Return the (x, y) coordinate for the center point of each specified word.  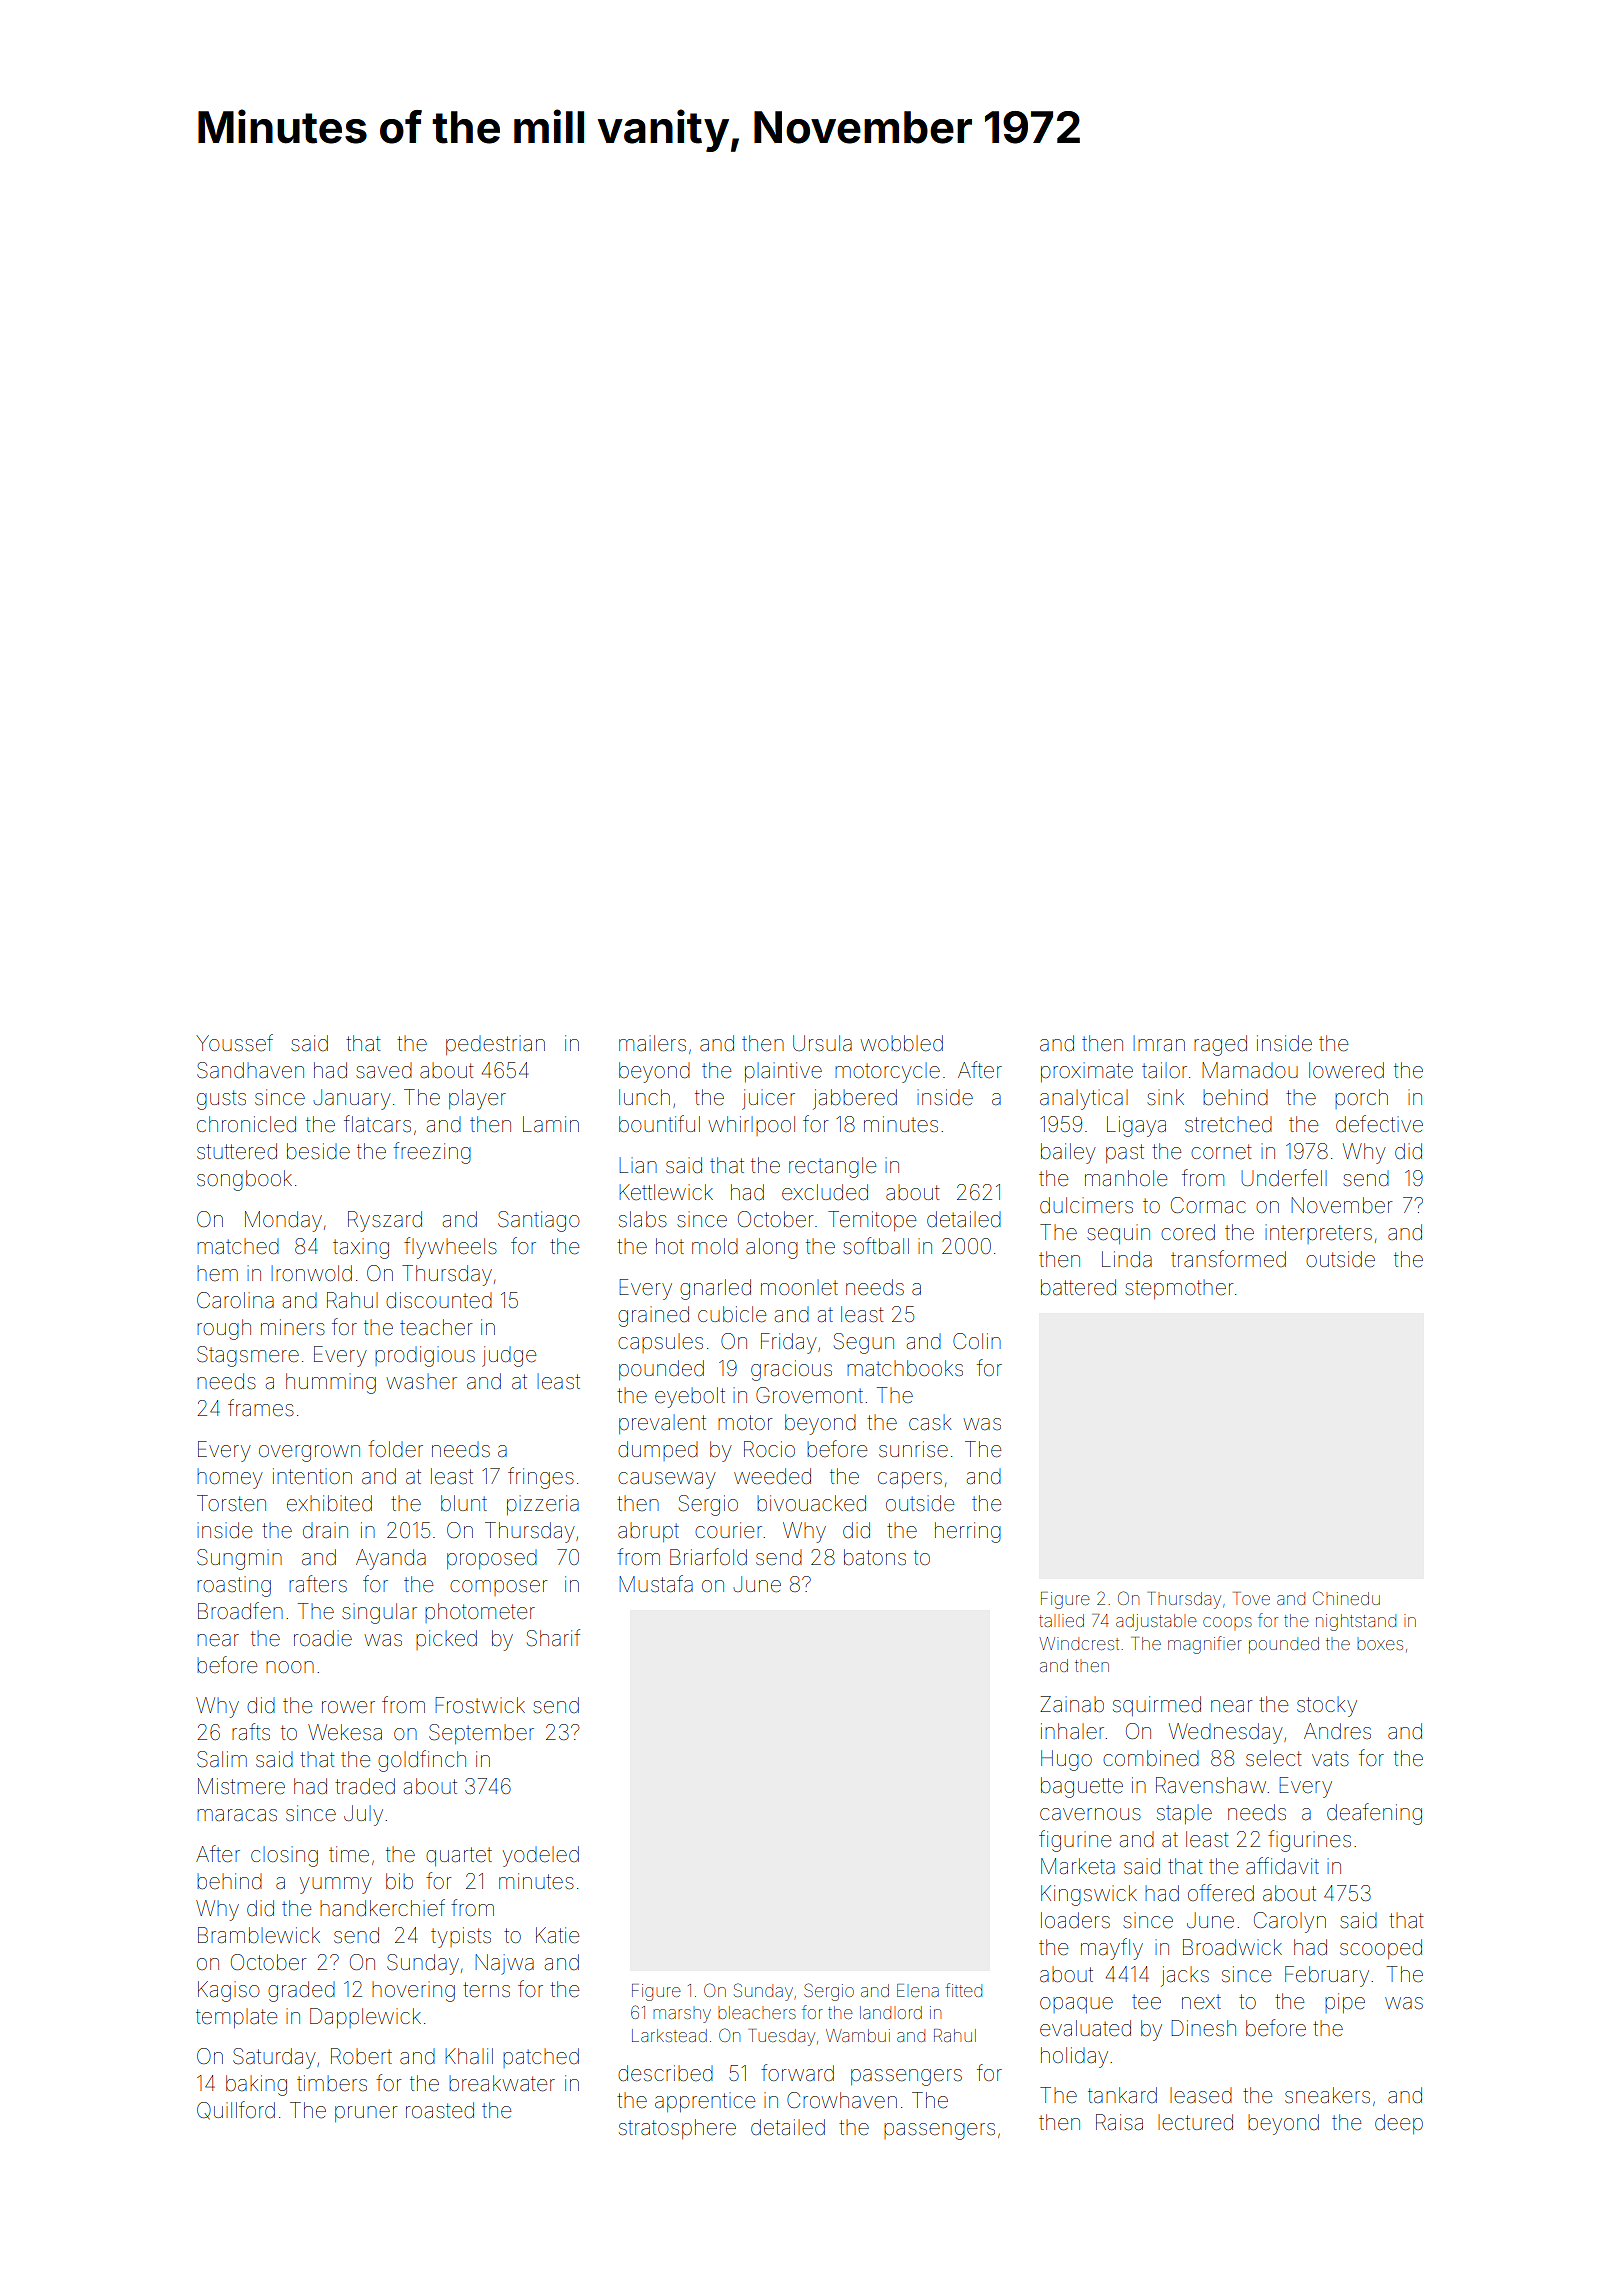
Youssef (234, 1042)
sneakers (1327, 2095)
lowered (1346, 1070)
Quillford (236, 2110)
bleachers (757, 2012)
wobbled (902, 1043)
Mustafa (656, 1583)
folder (395, 1448)
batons (875, 1557)
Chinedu (1346, 1598)
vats (1330, 1759)
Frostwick (480, 1705)
